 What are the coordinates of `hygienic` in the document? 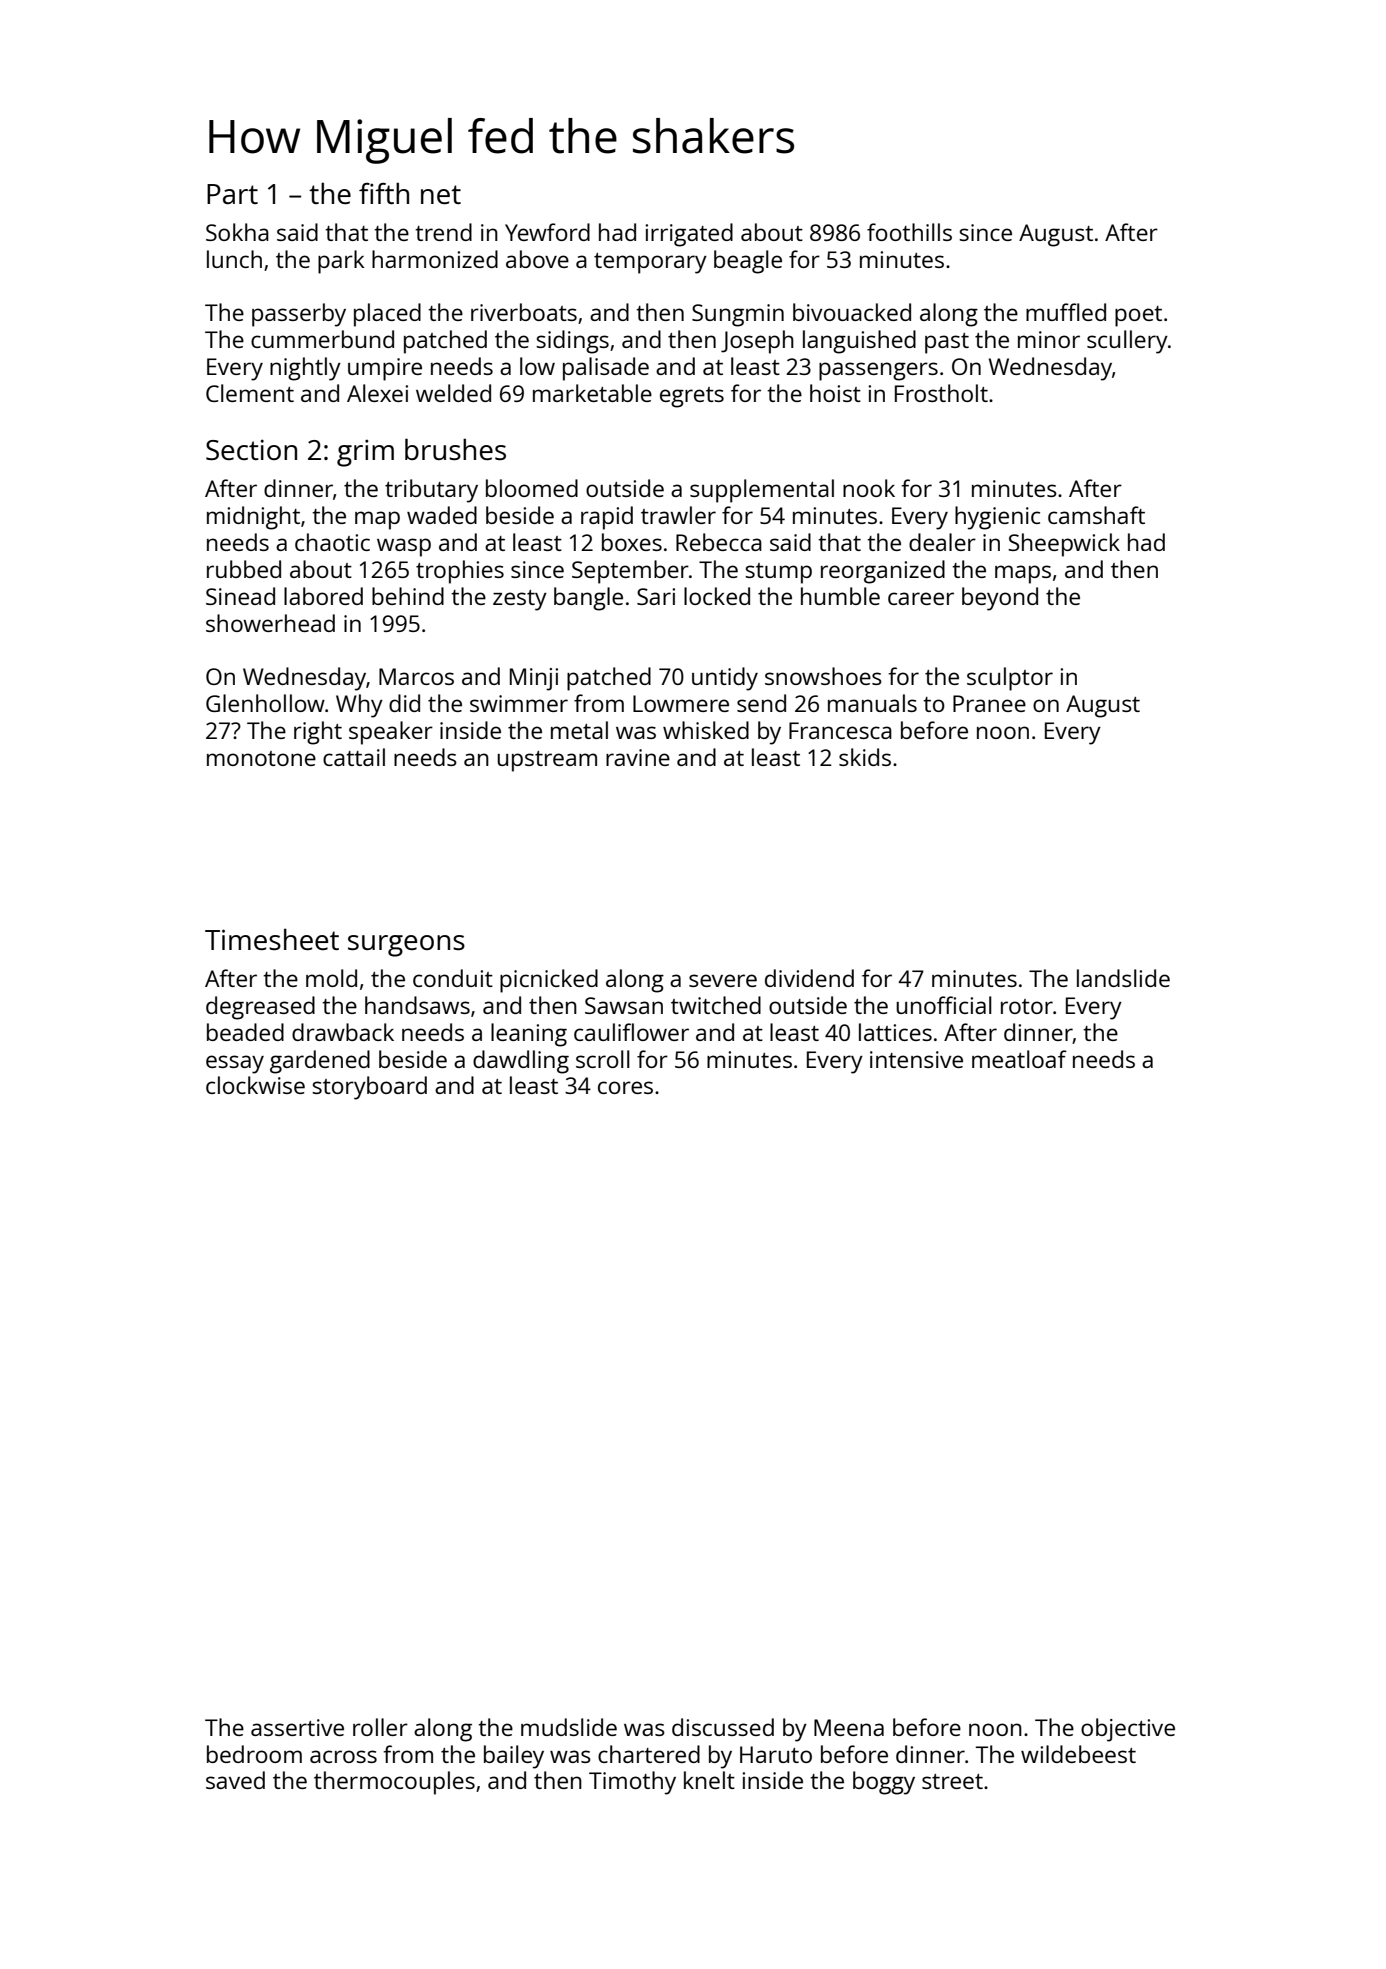 It's located at (997, 518).
